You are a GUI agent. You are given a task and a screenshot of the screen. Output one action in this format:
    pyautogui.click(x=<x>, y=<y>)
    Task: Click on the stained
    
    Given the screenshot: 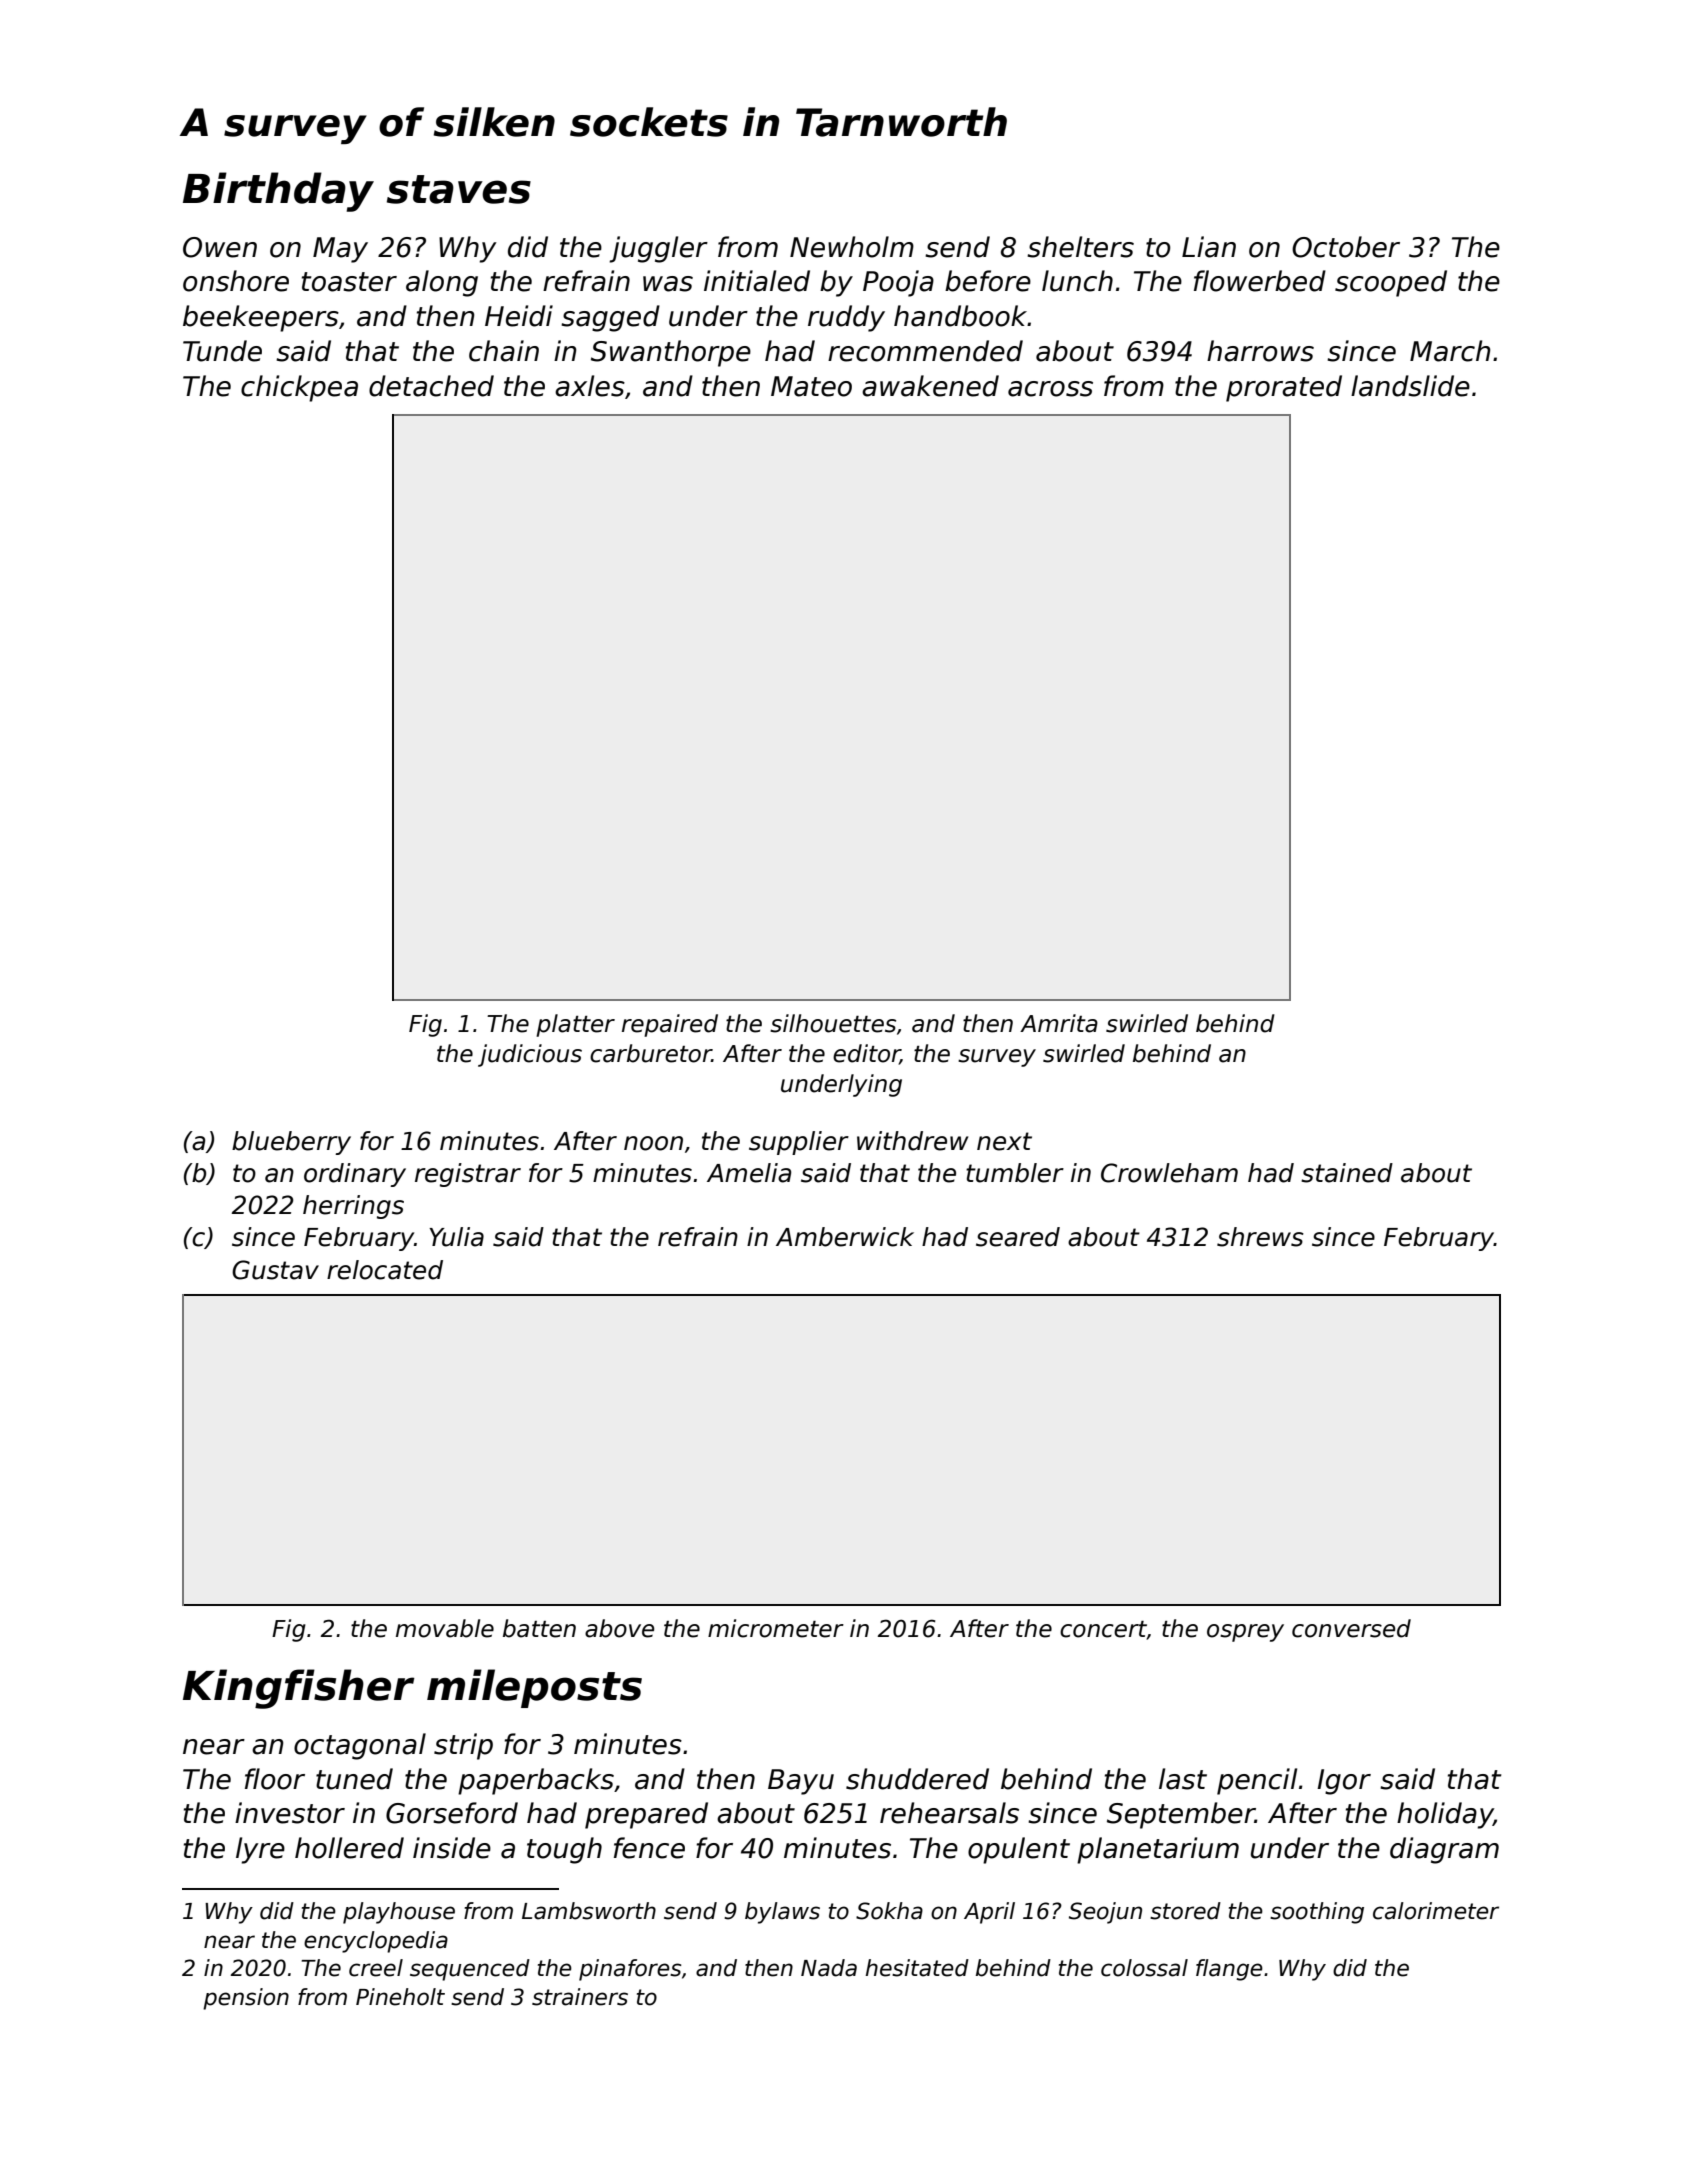 What is the action you would take?
    pyautogui.click(x=1347, y=1173)
